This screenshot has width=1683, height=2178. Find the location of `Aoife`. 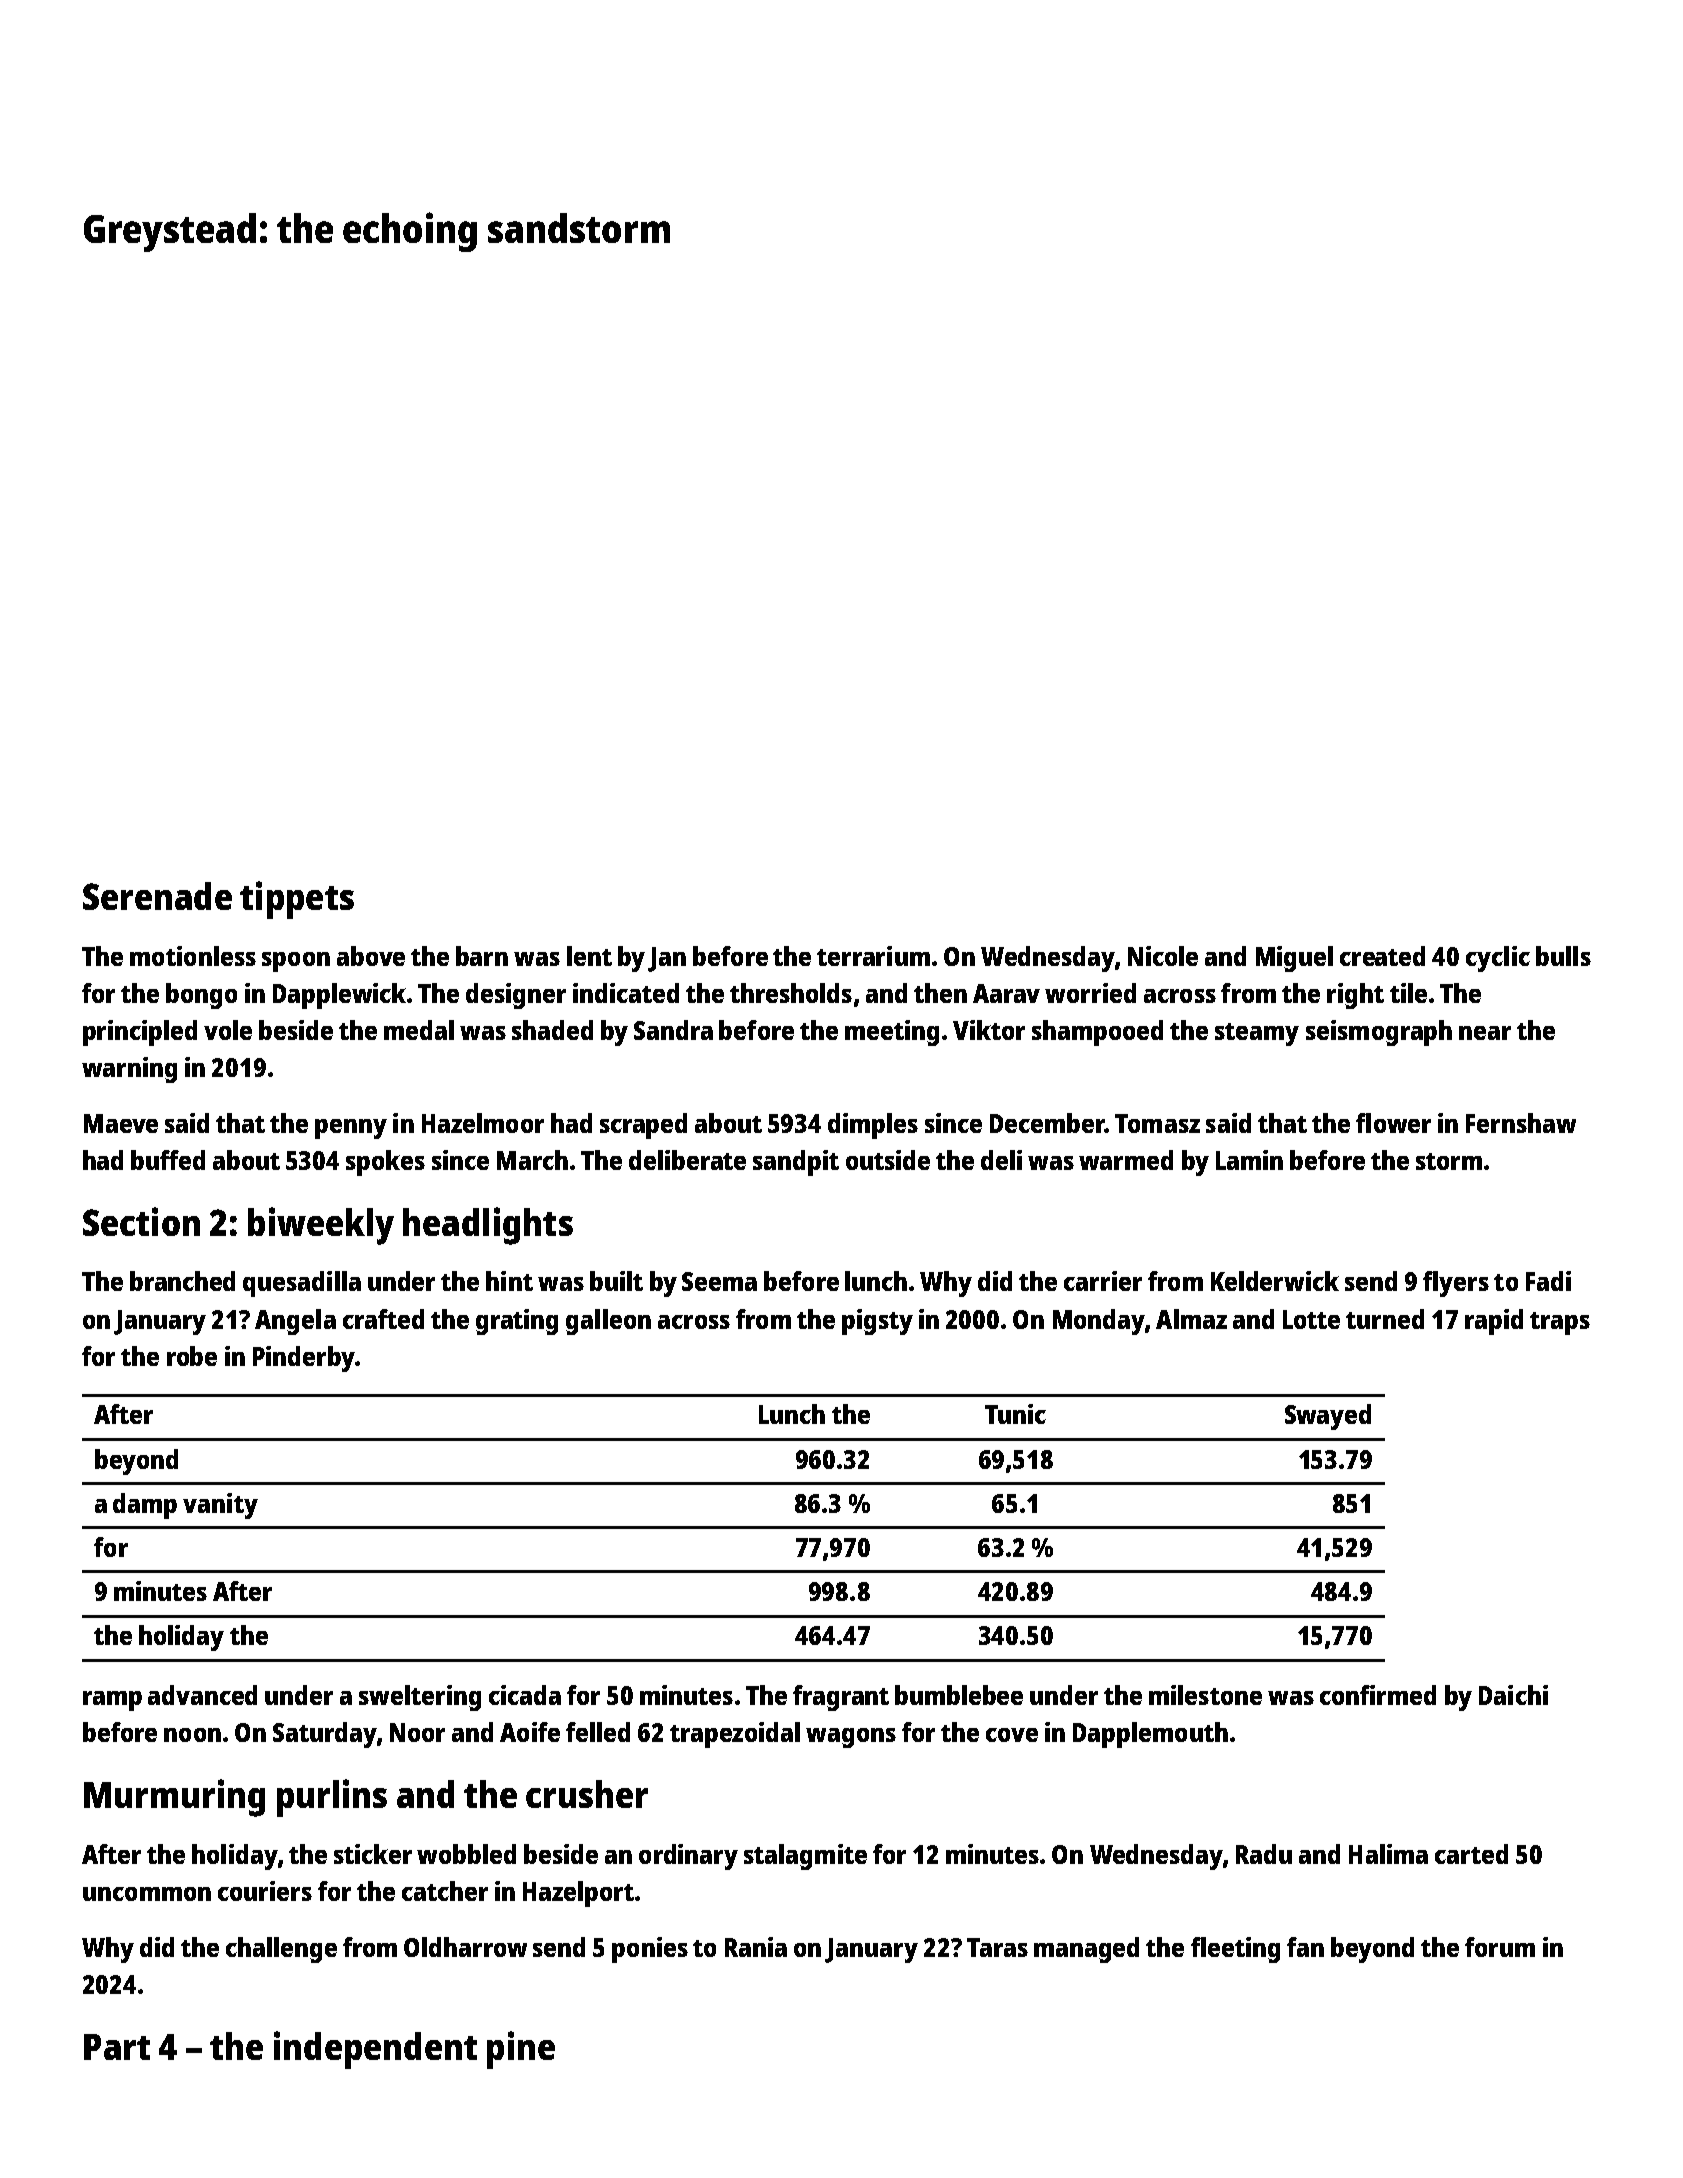

Aoife is located at coordinates (530, 1732).
